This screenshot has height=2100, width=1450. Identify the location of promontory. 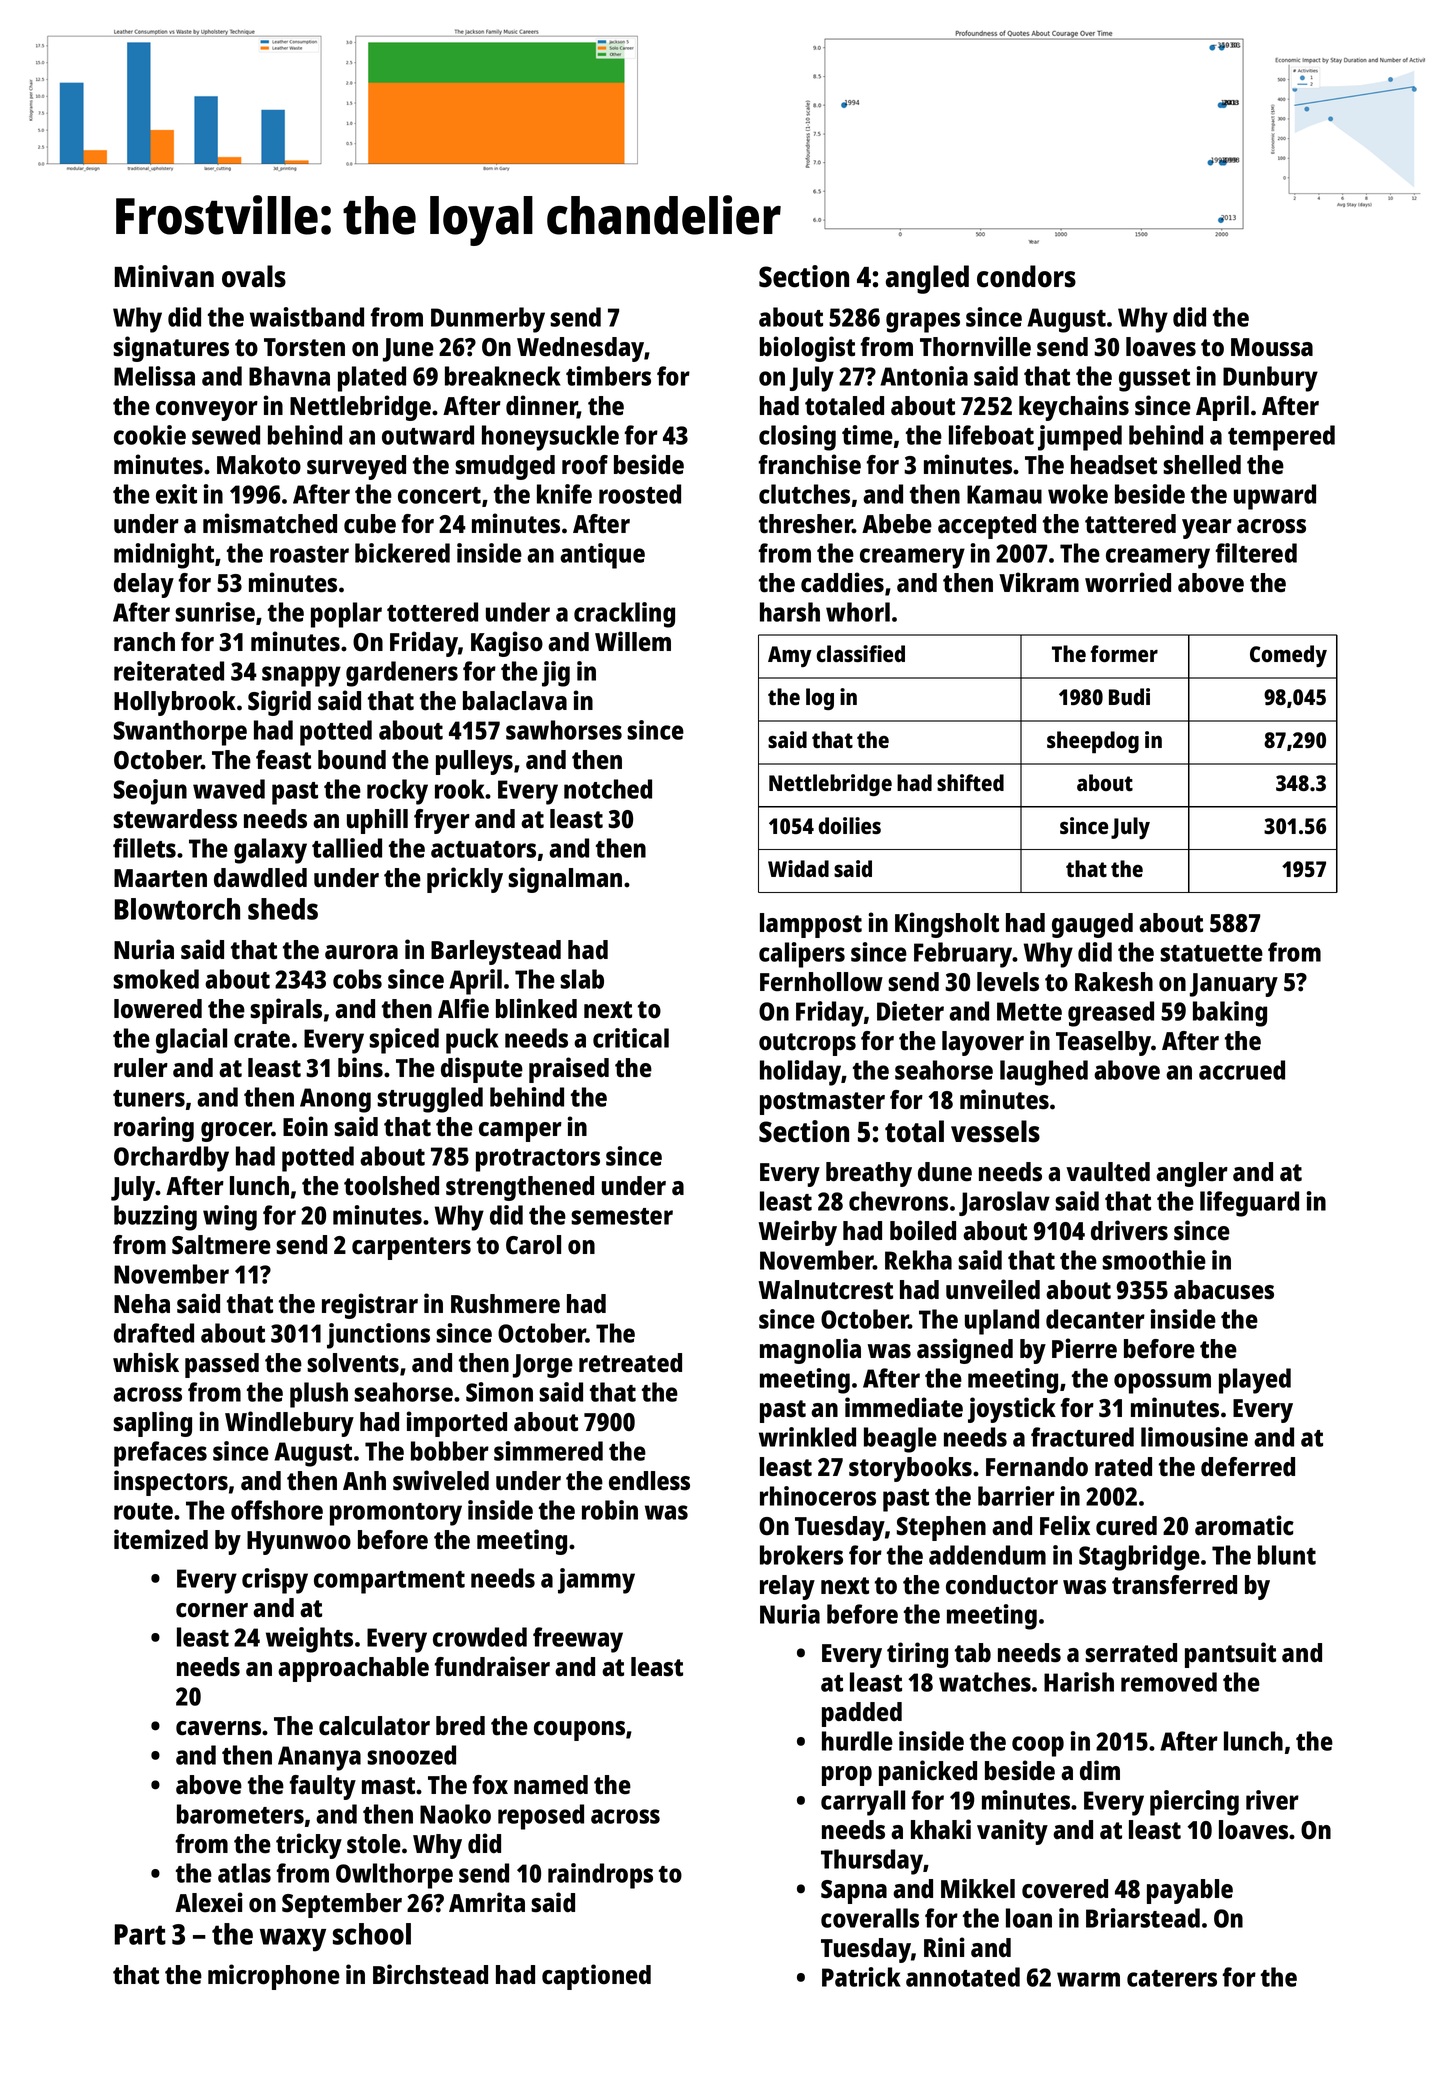
(396, 1514).
